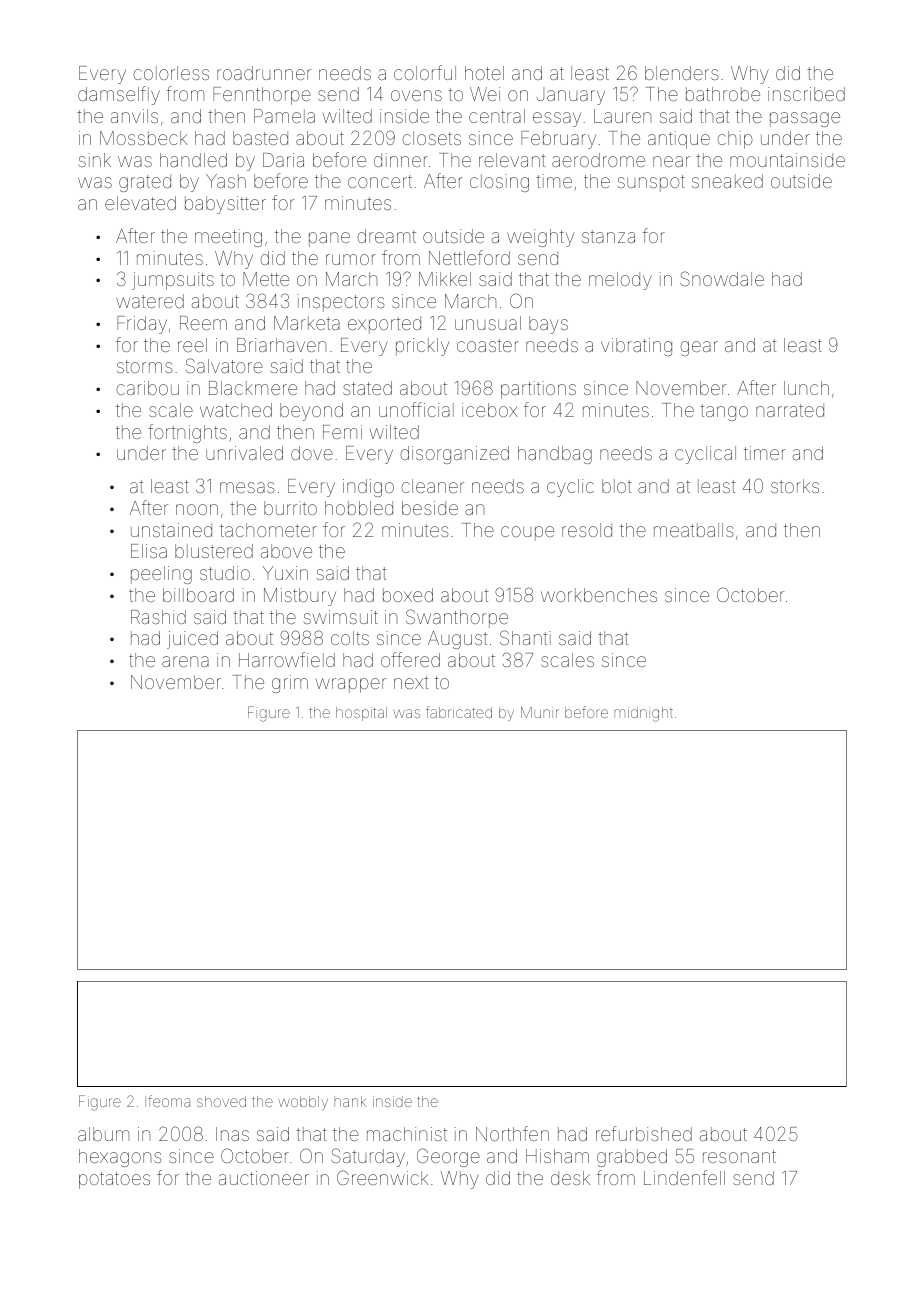 The height and width of the screenshot is (1308, 924). Describe the element at coordinates (636, 347) in the screenshot. I see `vibrating` at that location.
